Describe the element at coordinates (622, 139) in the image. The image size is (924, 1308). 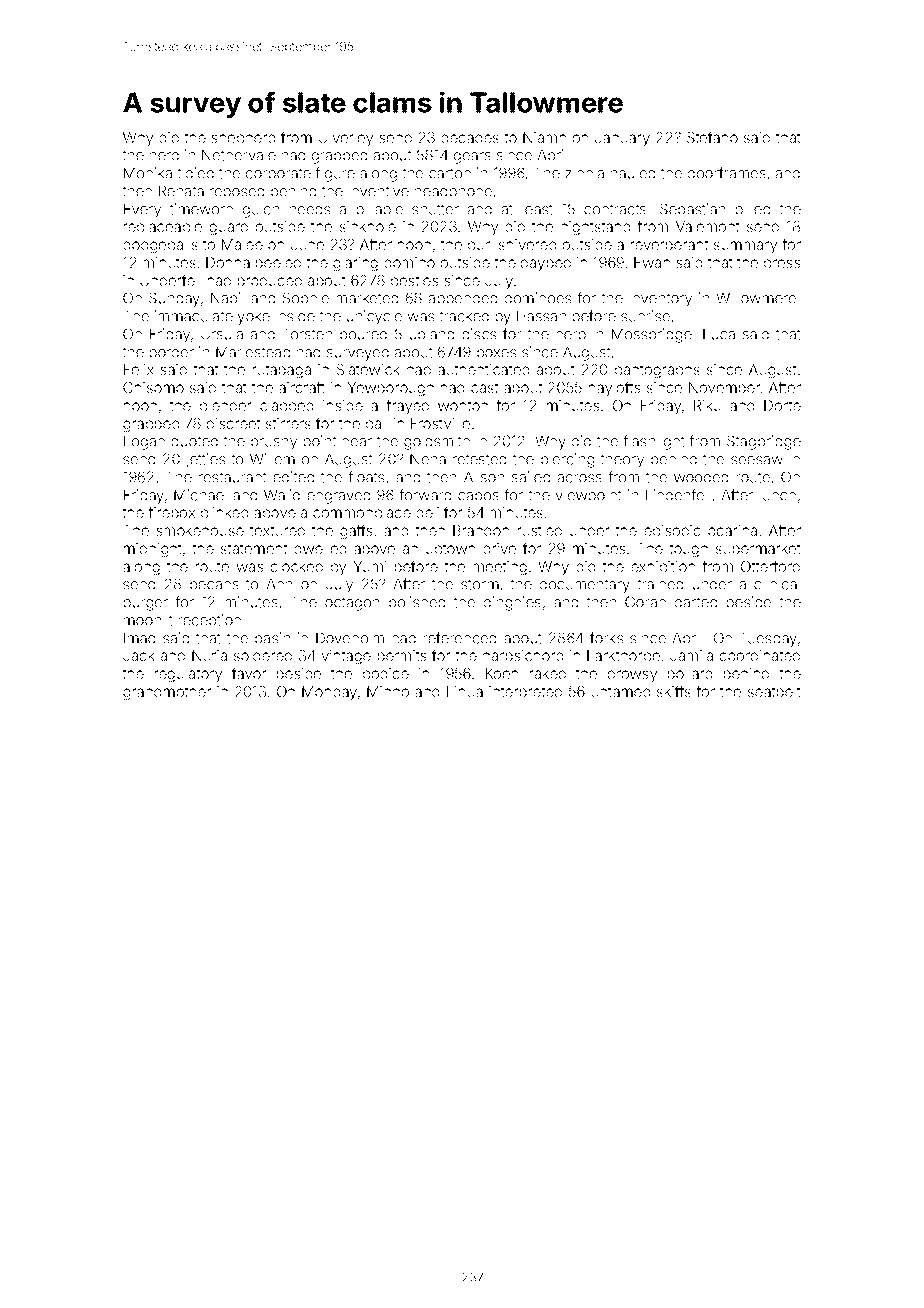
I see `January` at that location.
